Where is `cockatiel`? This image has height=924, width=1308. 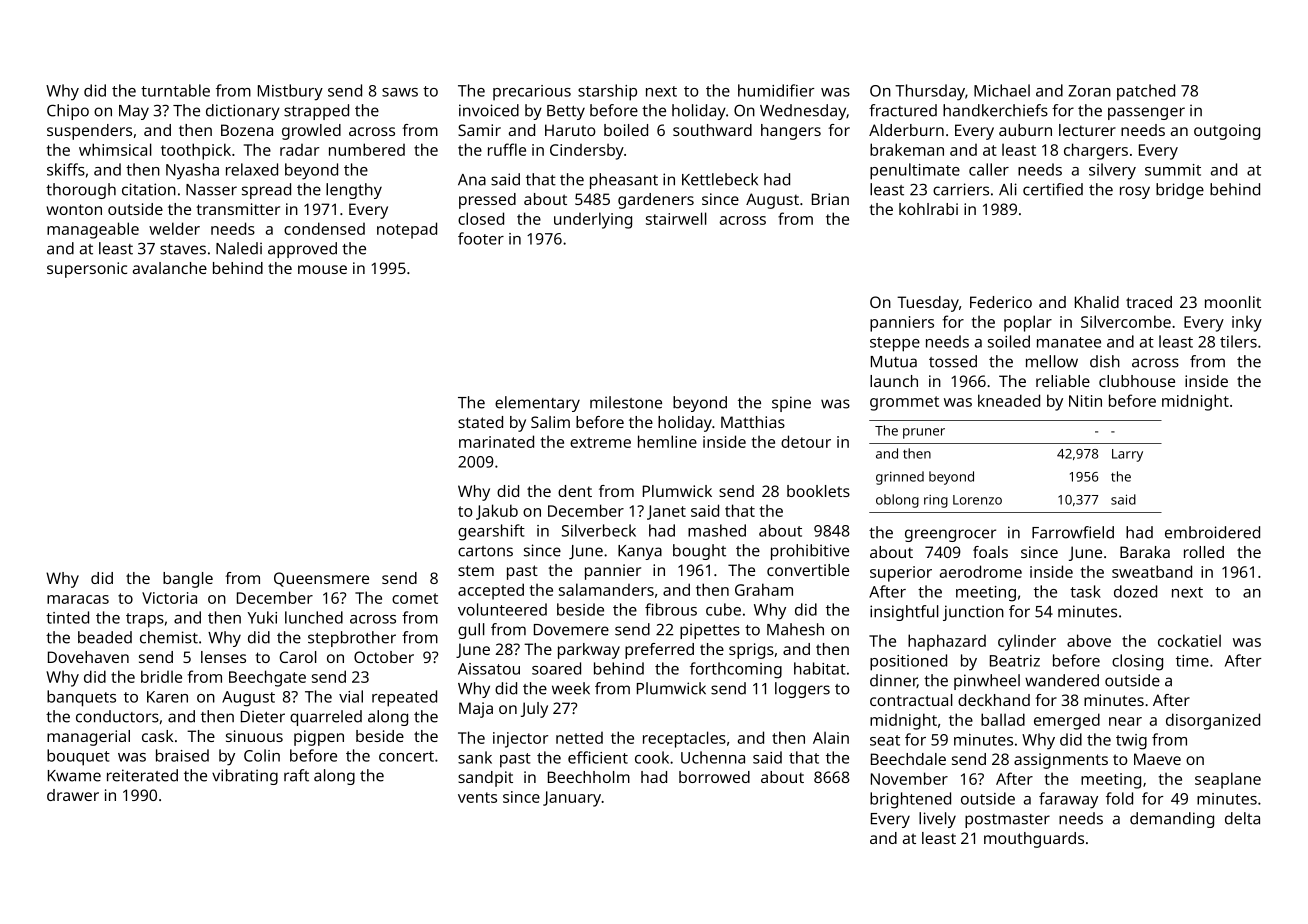
cockatiel is located at coordinates (1189, 640).
